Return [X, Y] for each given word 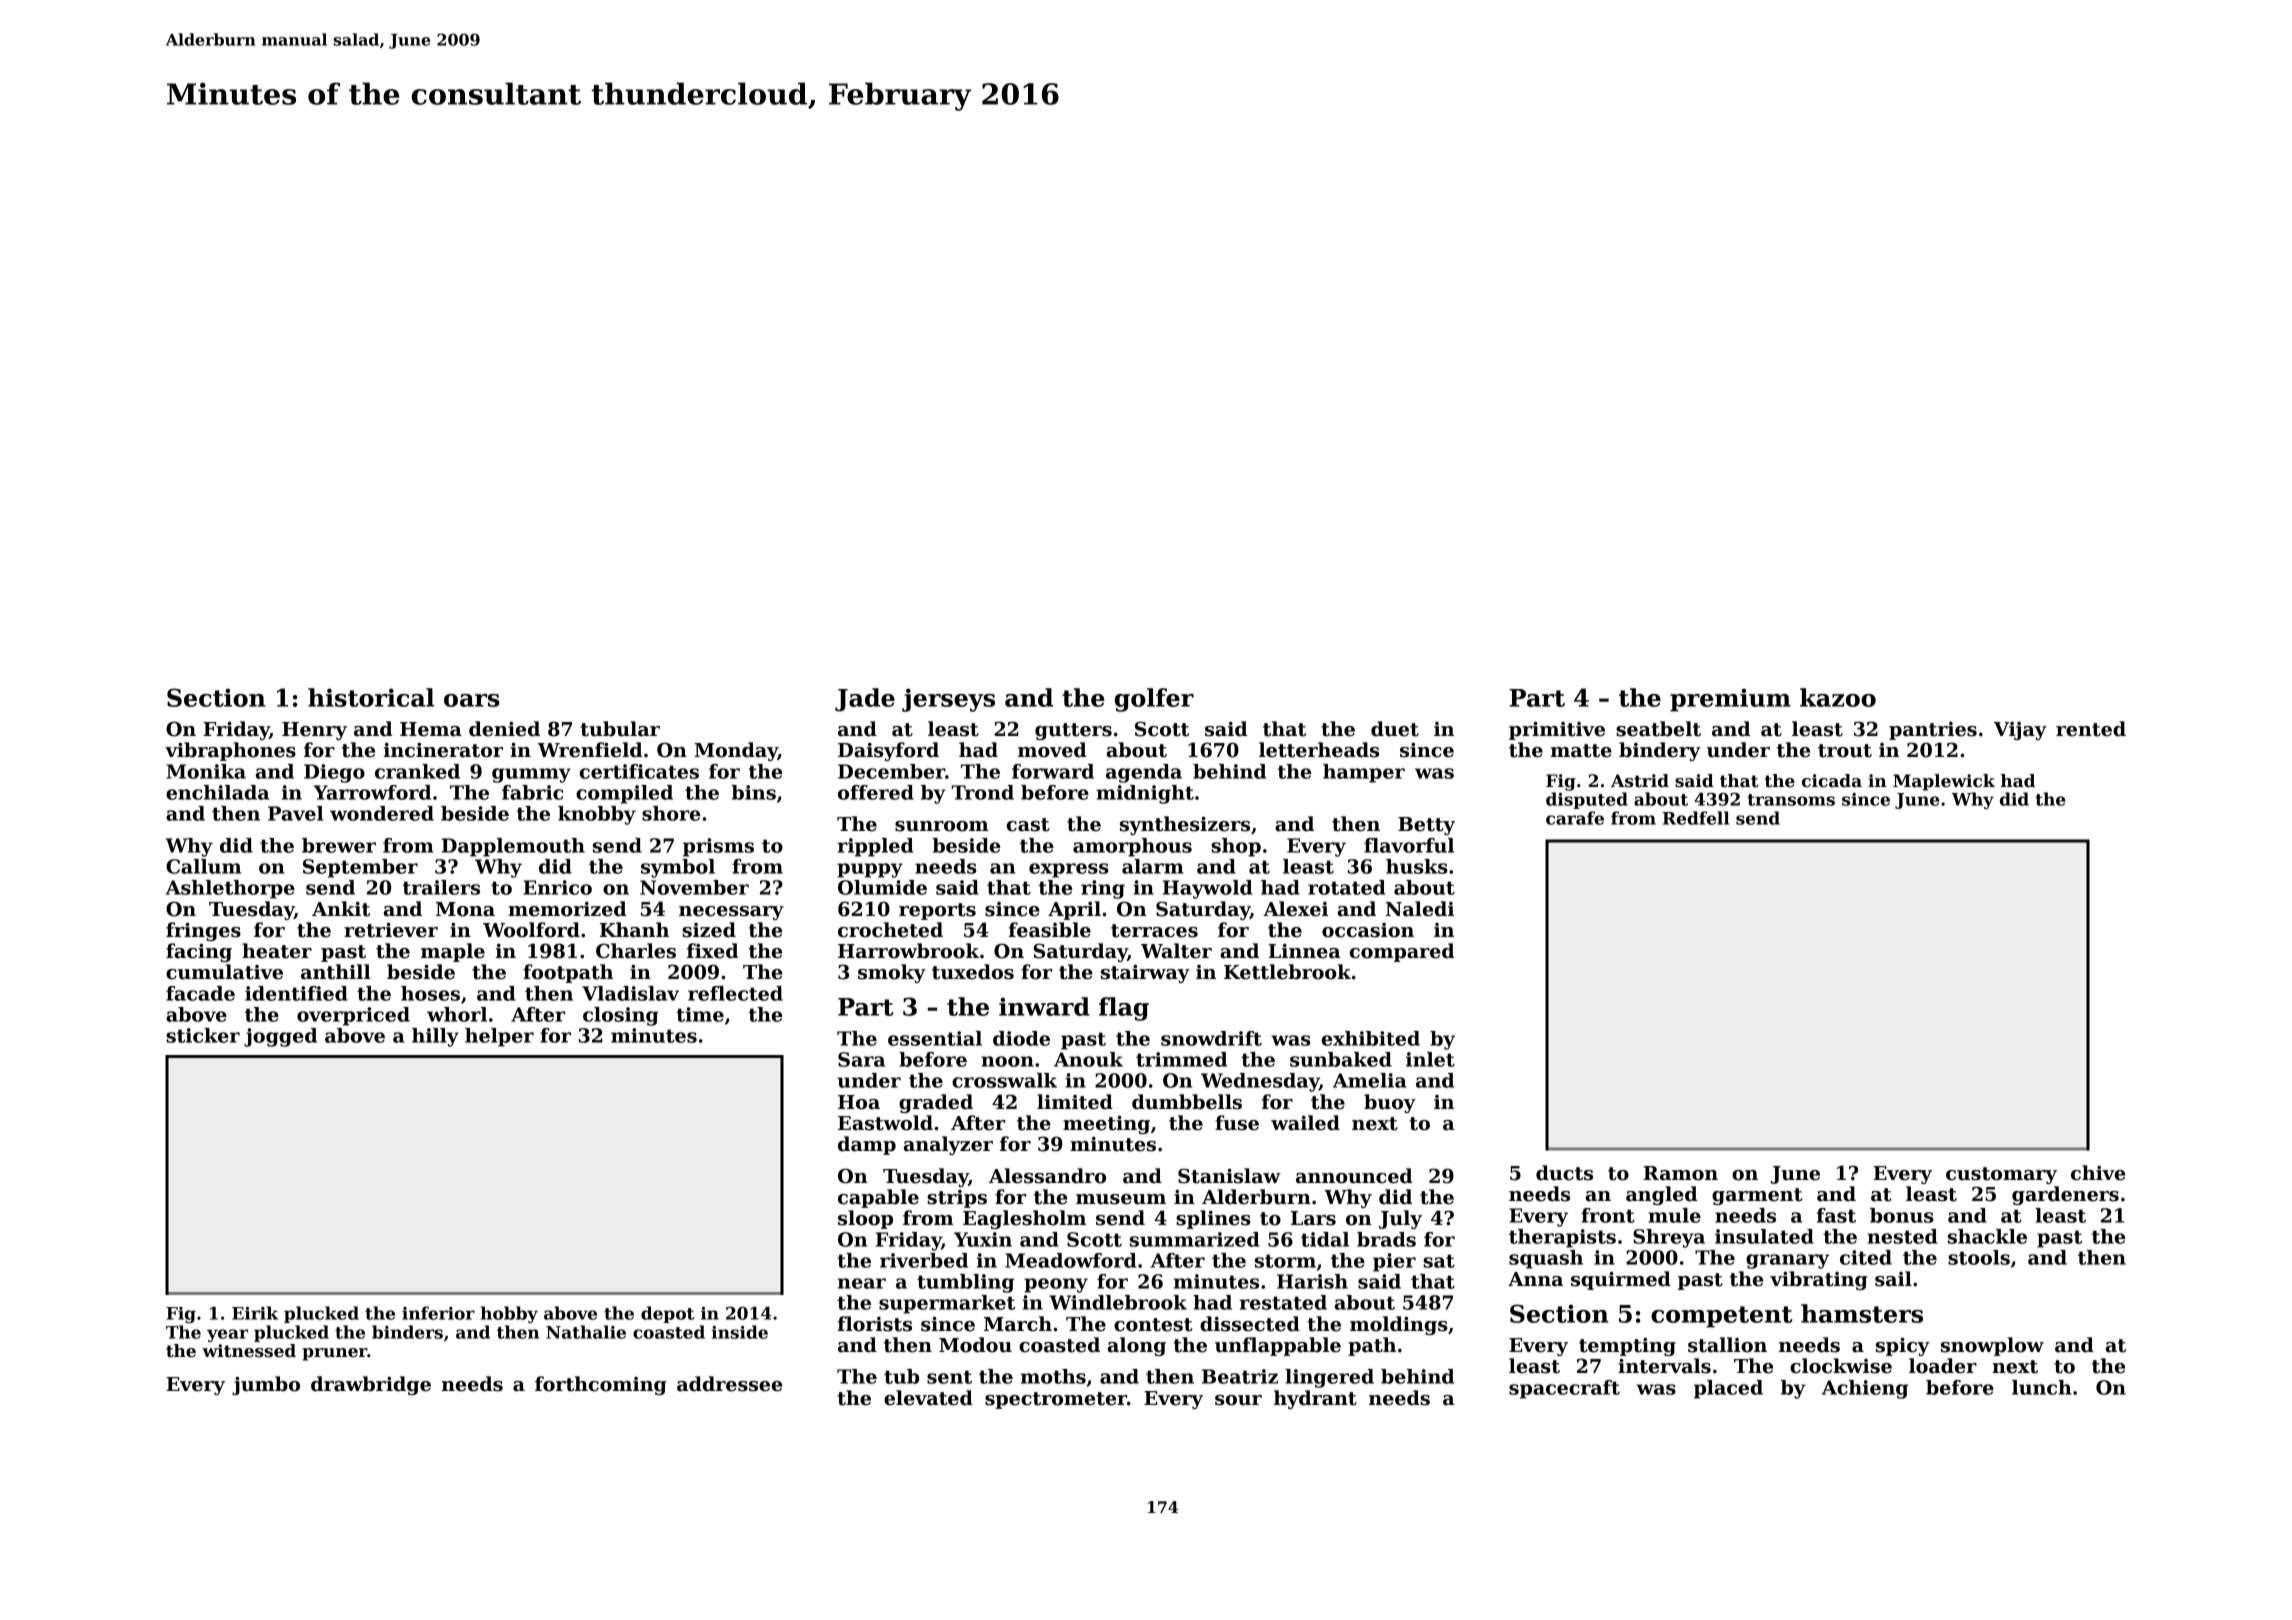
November [694, 887]
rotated [1347, 887]
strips [957, 1199]
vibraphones [230, 751]
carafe [1575, 818]
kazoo [1838, 697]
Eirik [255, 1313]
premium [1730, 700]
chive [2098, 1173]
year [227, 1335]
